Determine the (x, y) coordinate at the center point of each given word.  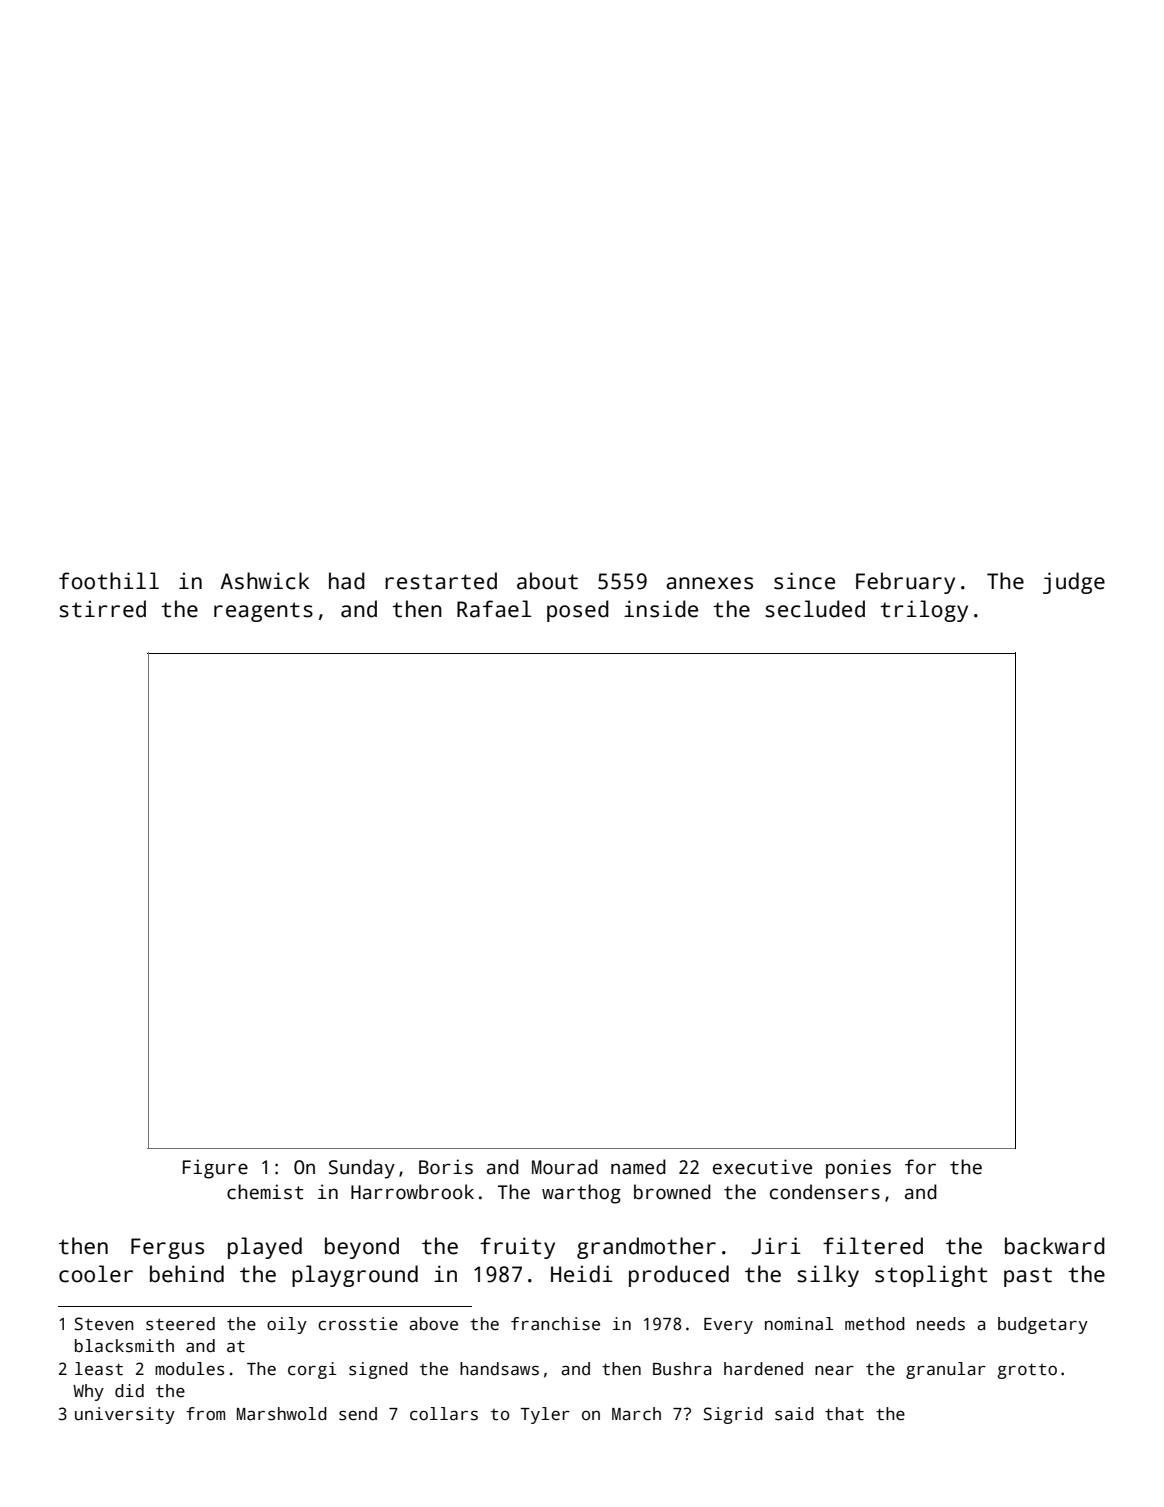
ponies (858, 1169)
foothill (109, 581)
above (433, 1324)
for (920, 1167)
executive (762, 1167)
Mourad (565, 1167)
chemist (265, 1192)
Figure (215, 1169)
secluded (815, 609)
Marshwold (282, 1414)
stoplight (931, 1276)
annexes (709, 583)
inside (661, 609)
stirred (102, 609)
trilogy (924, 611)
